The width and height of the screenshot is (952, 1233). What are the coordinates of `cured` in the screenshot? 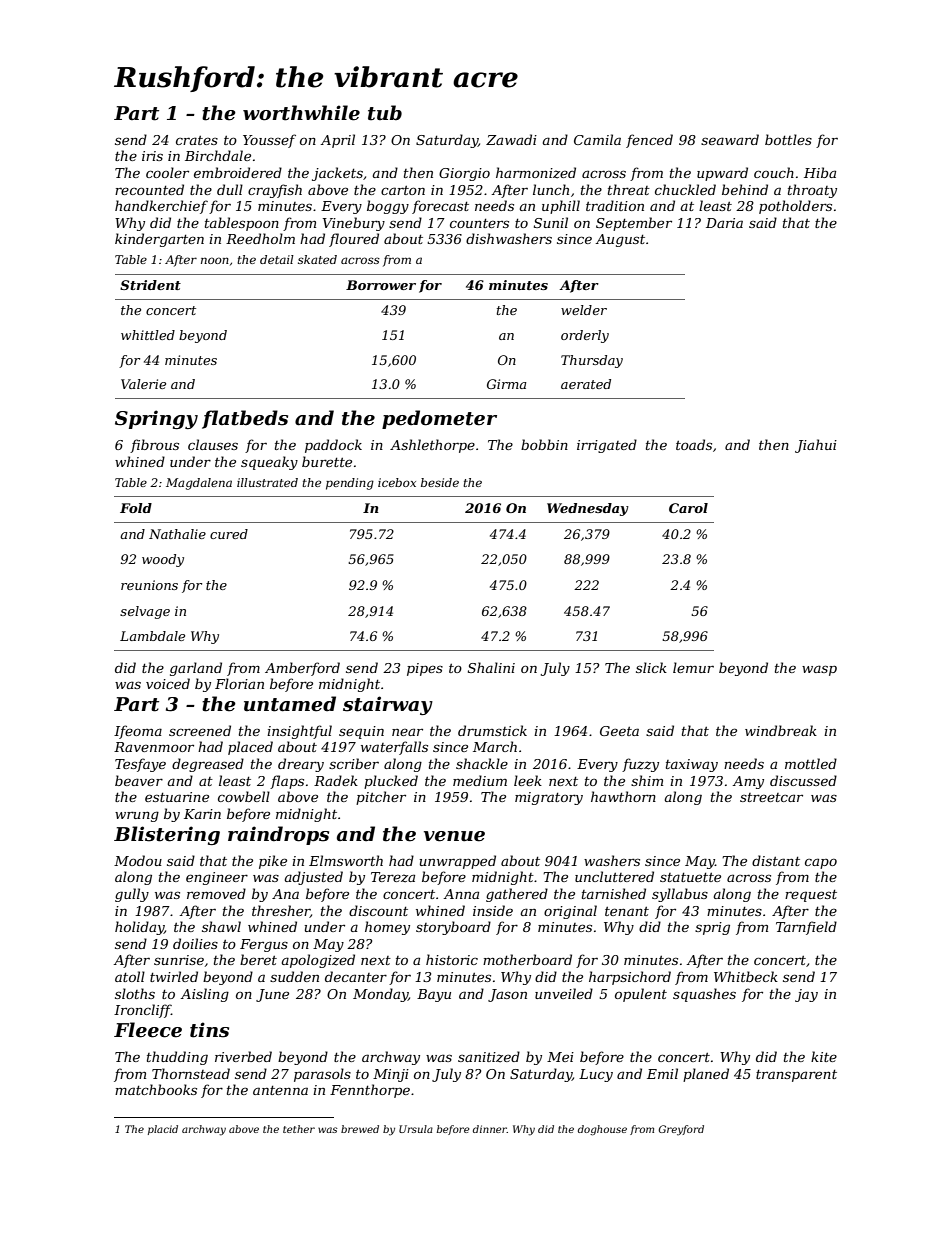 It's located at (229, 534).
